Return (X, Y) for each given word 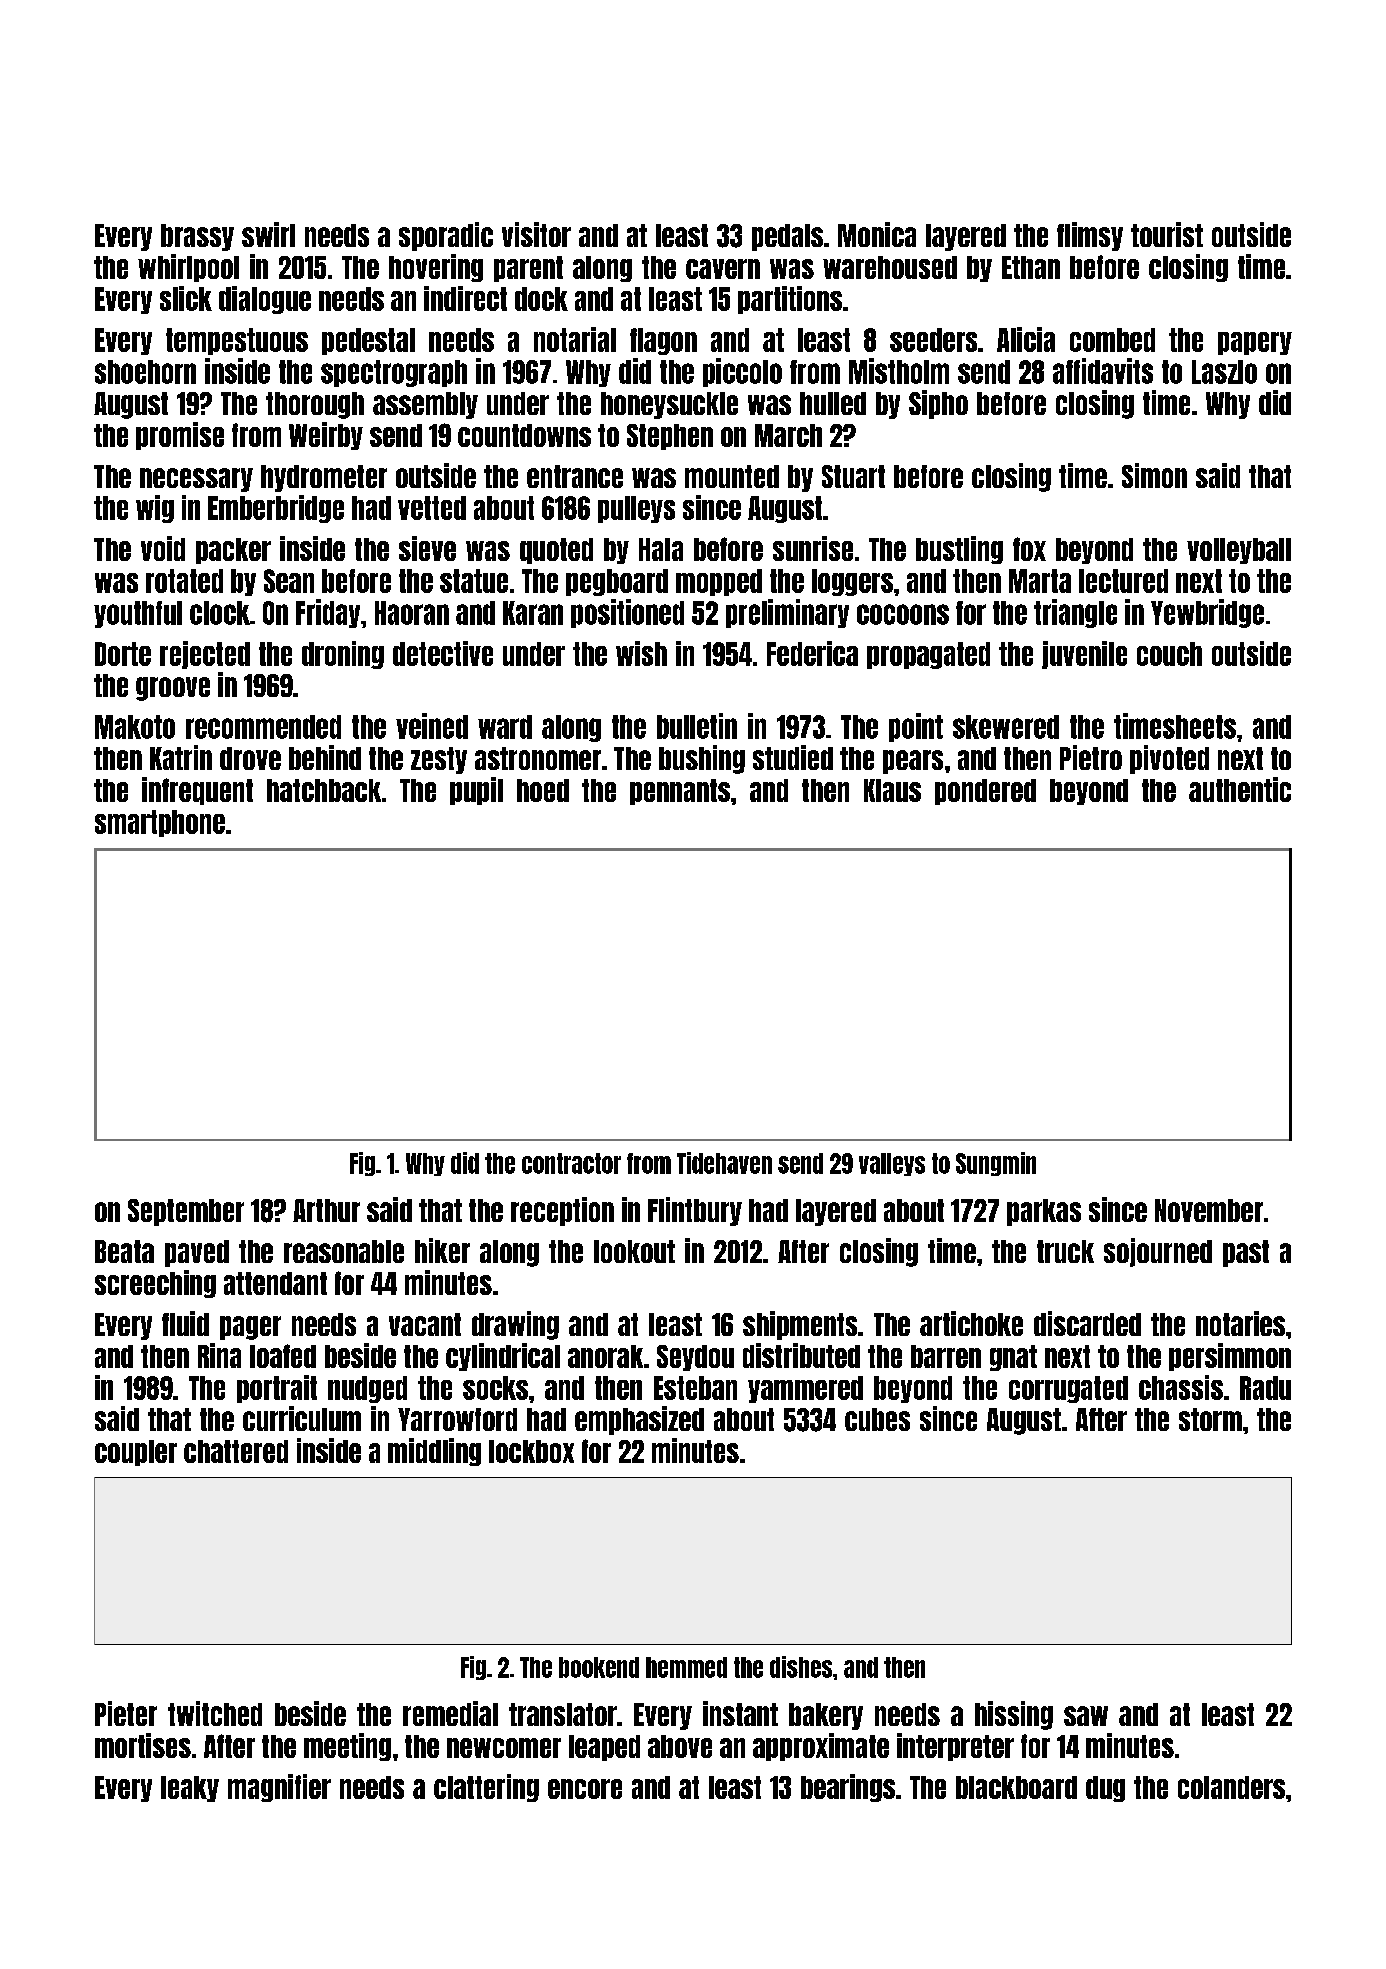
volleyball (1239, 551)
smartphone (160, 823)
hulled (833, 403)
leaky (190, 1789)
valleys (892, 1164)
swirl (268, 234)
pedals (787, 237)
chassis (1181, 1387)
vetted (432, 508)
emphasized (639, 1420)
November (1209, 1210)
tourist (1167, 234)
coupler (136, 1453)
